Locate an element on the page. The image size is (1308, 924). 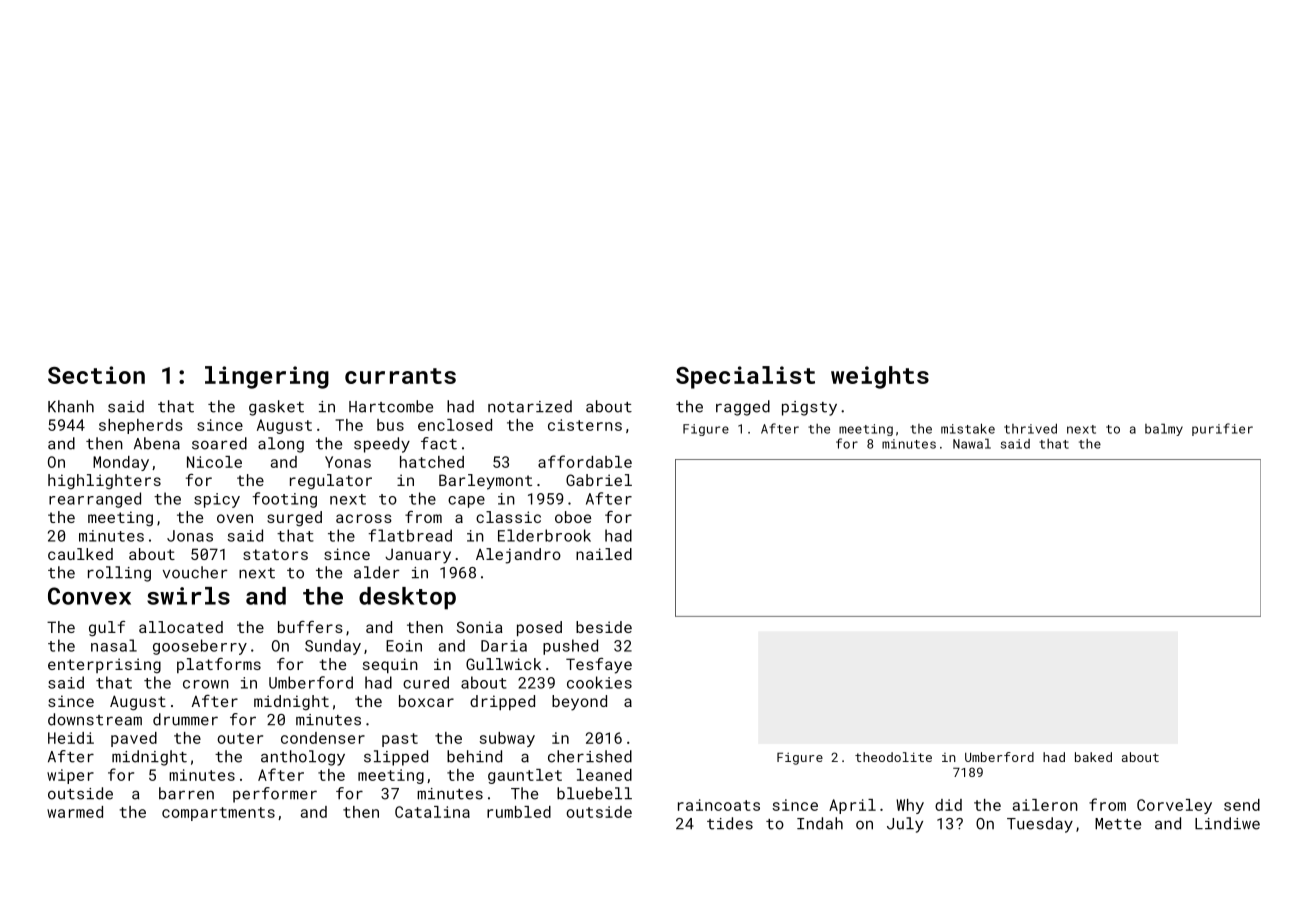
Tesfaye is located at coordinates (599, 666).
